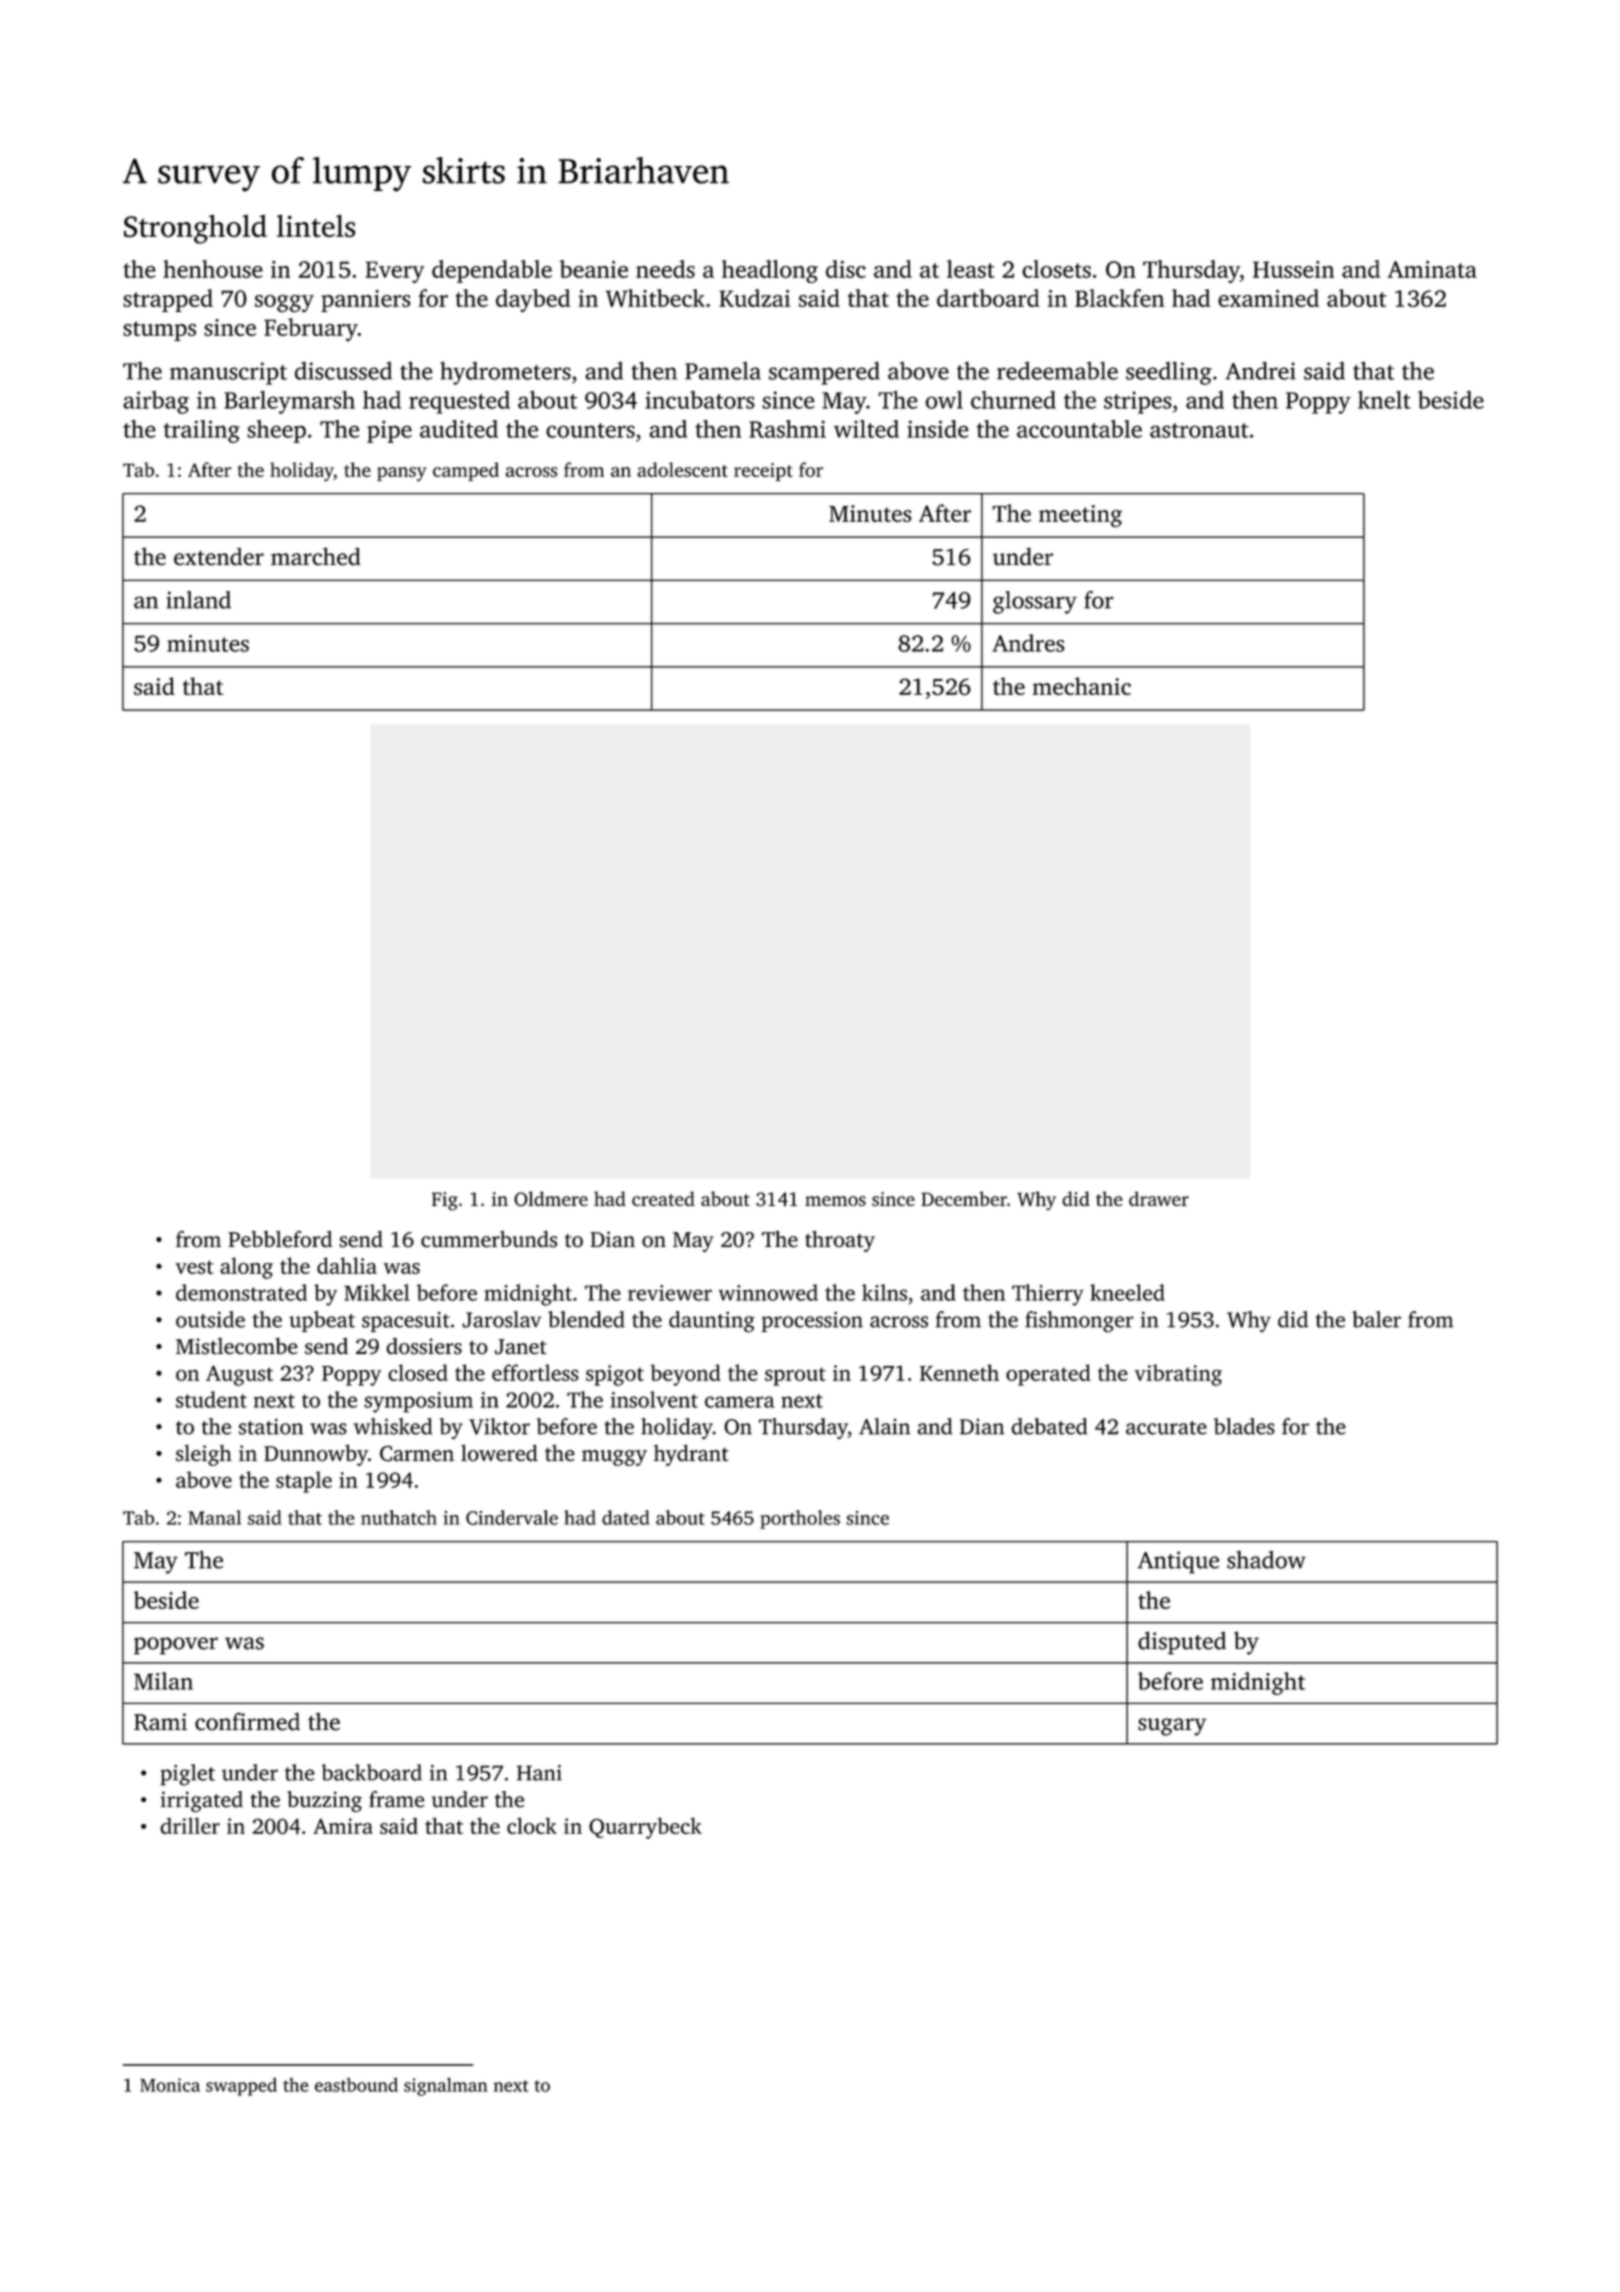 The width and height of the screenshot is (1620, 2292). Describe the element at coordinates (1266, 1560) in the screenshot. I see `shadow` at that location.
